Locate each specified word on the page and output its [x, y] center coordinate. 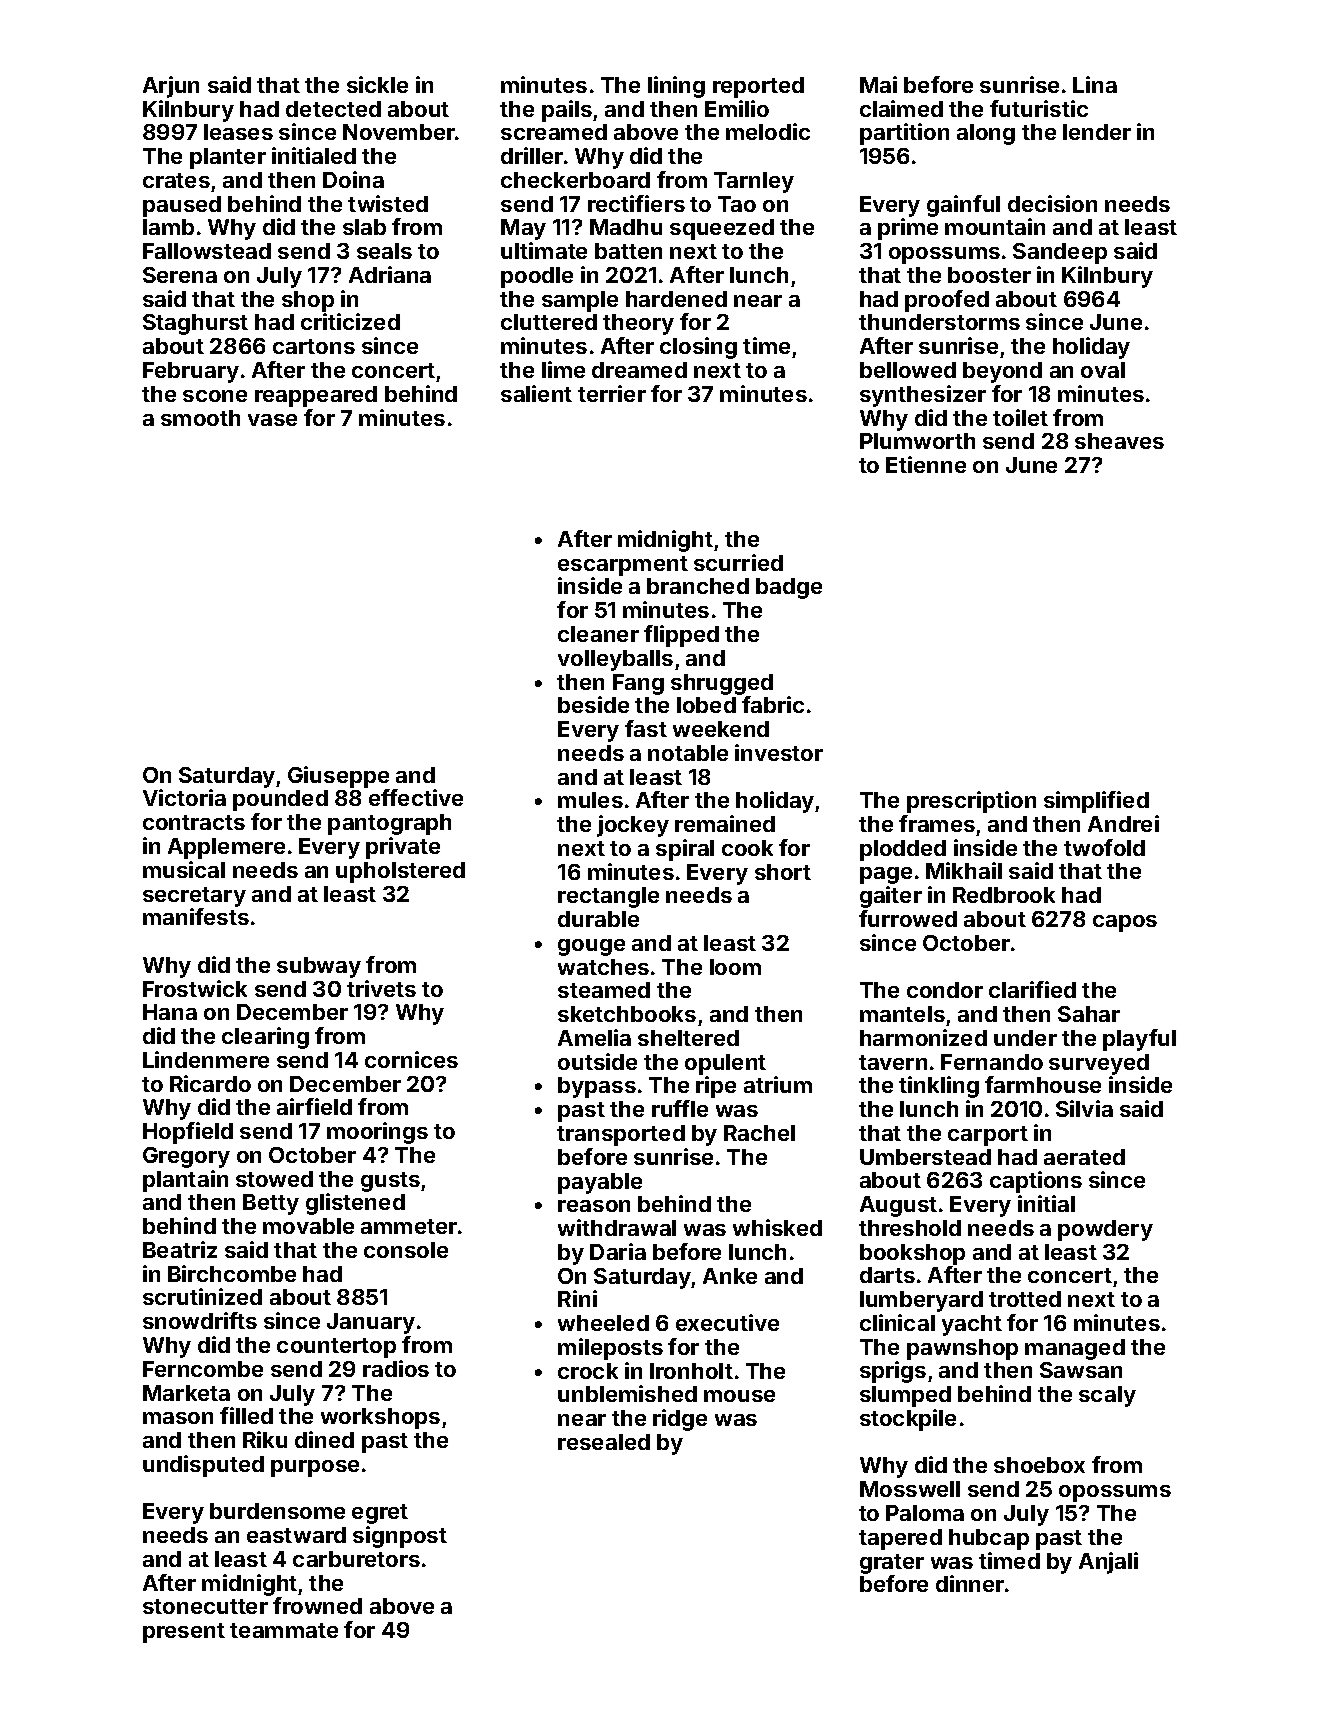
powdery [1105, 1230]
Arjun [171, 87]
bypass [597, 1087]
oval [1103, 370]
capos [1125, 923]
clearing [265, 1038]
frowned [317, 1605]
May [523, 229]
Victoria [184, 797]
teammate [284, 1630]
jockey [633, 826]
